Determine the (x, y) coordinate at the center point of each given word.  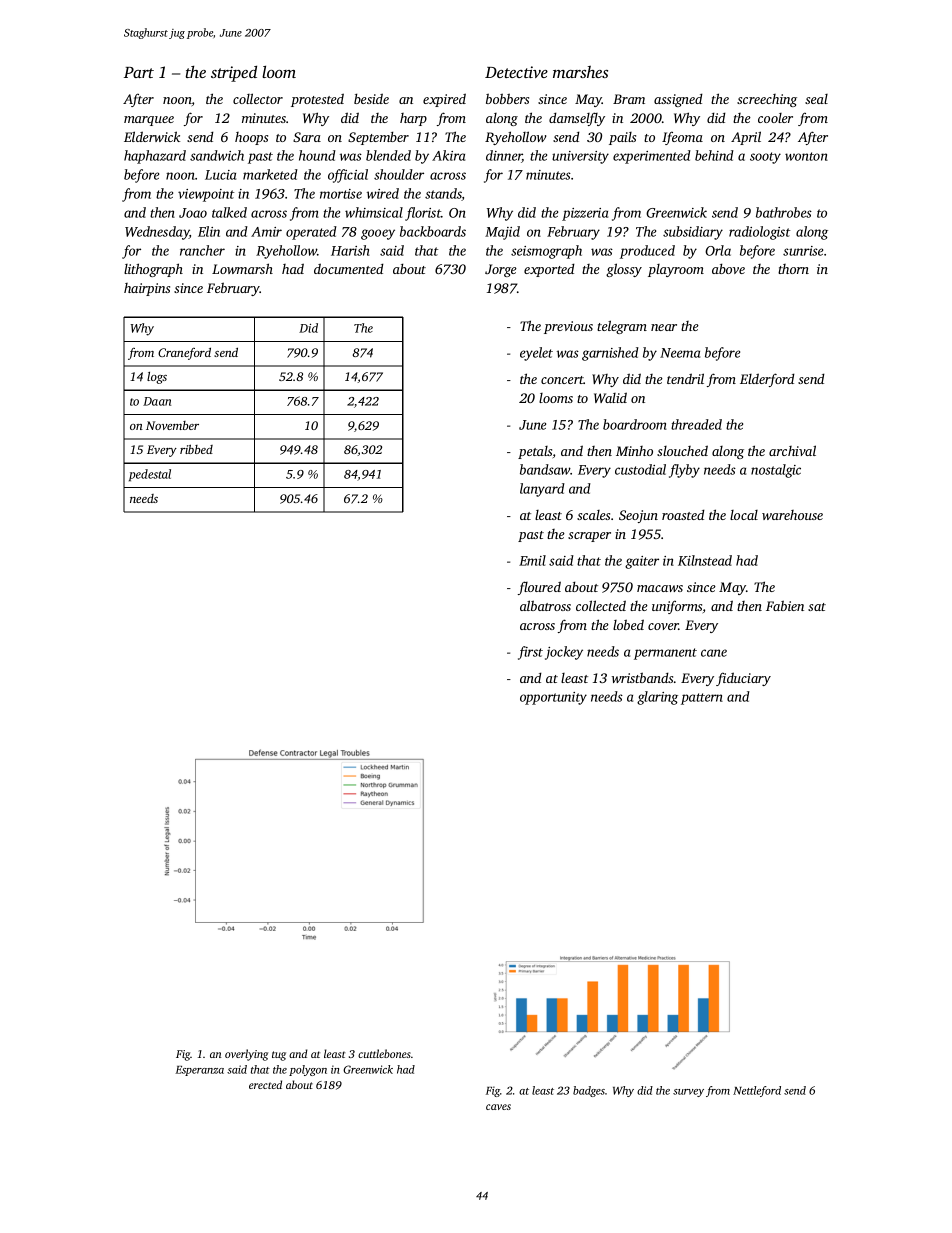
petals (535, 452)
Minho (634, 451)
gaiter (642, 562)
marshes (580, 72)
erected (265, 1084)
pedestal (150, 475)
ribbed (196, 449)
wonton (806, 156)
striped (234, 74)
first (530, 653)
